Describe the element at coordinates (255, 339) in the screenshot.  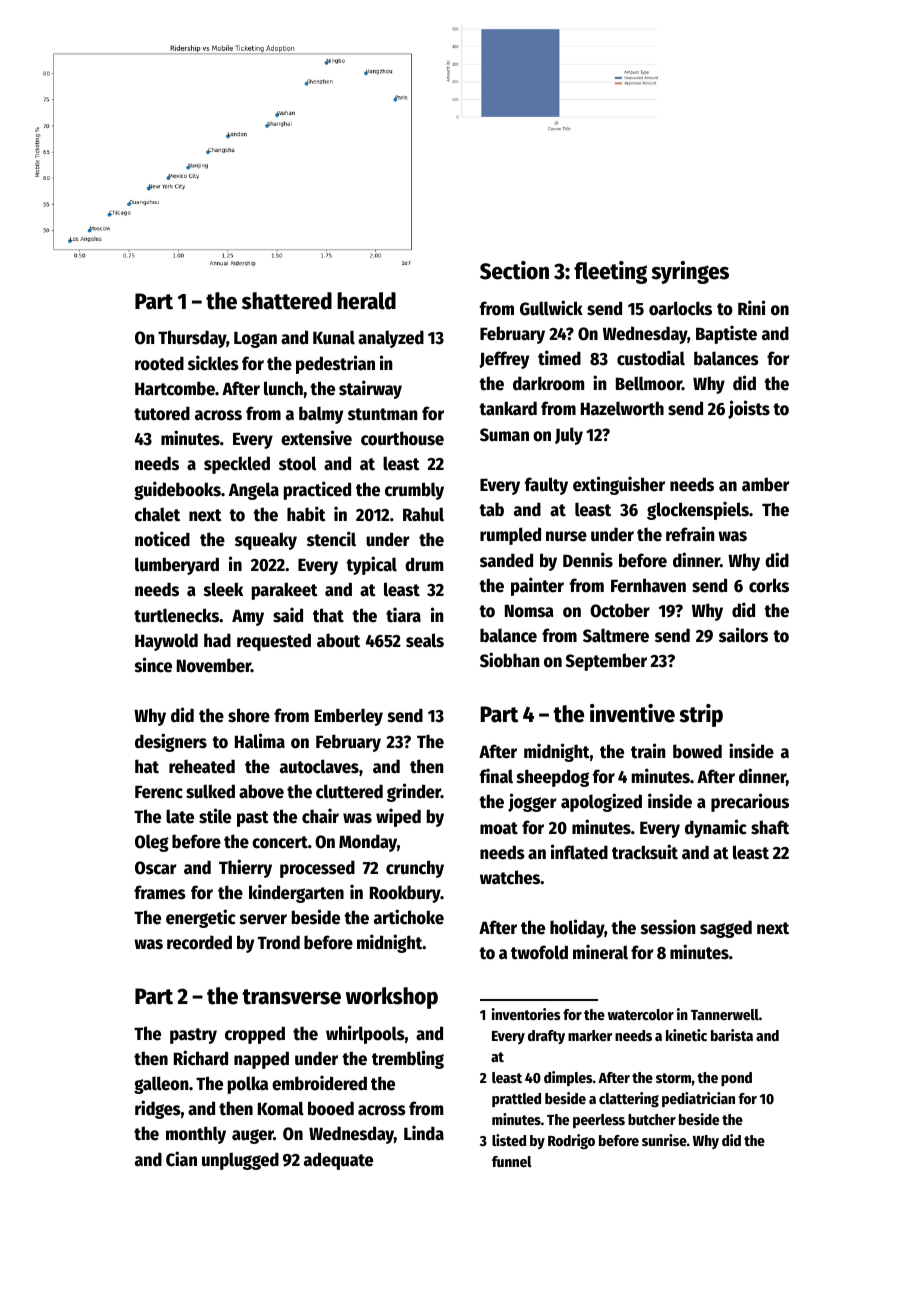
I see `Logan` at that location.
